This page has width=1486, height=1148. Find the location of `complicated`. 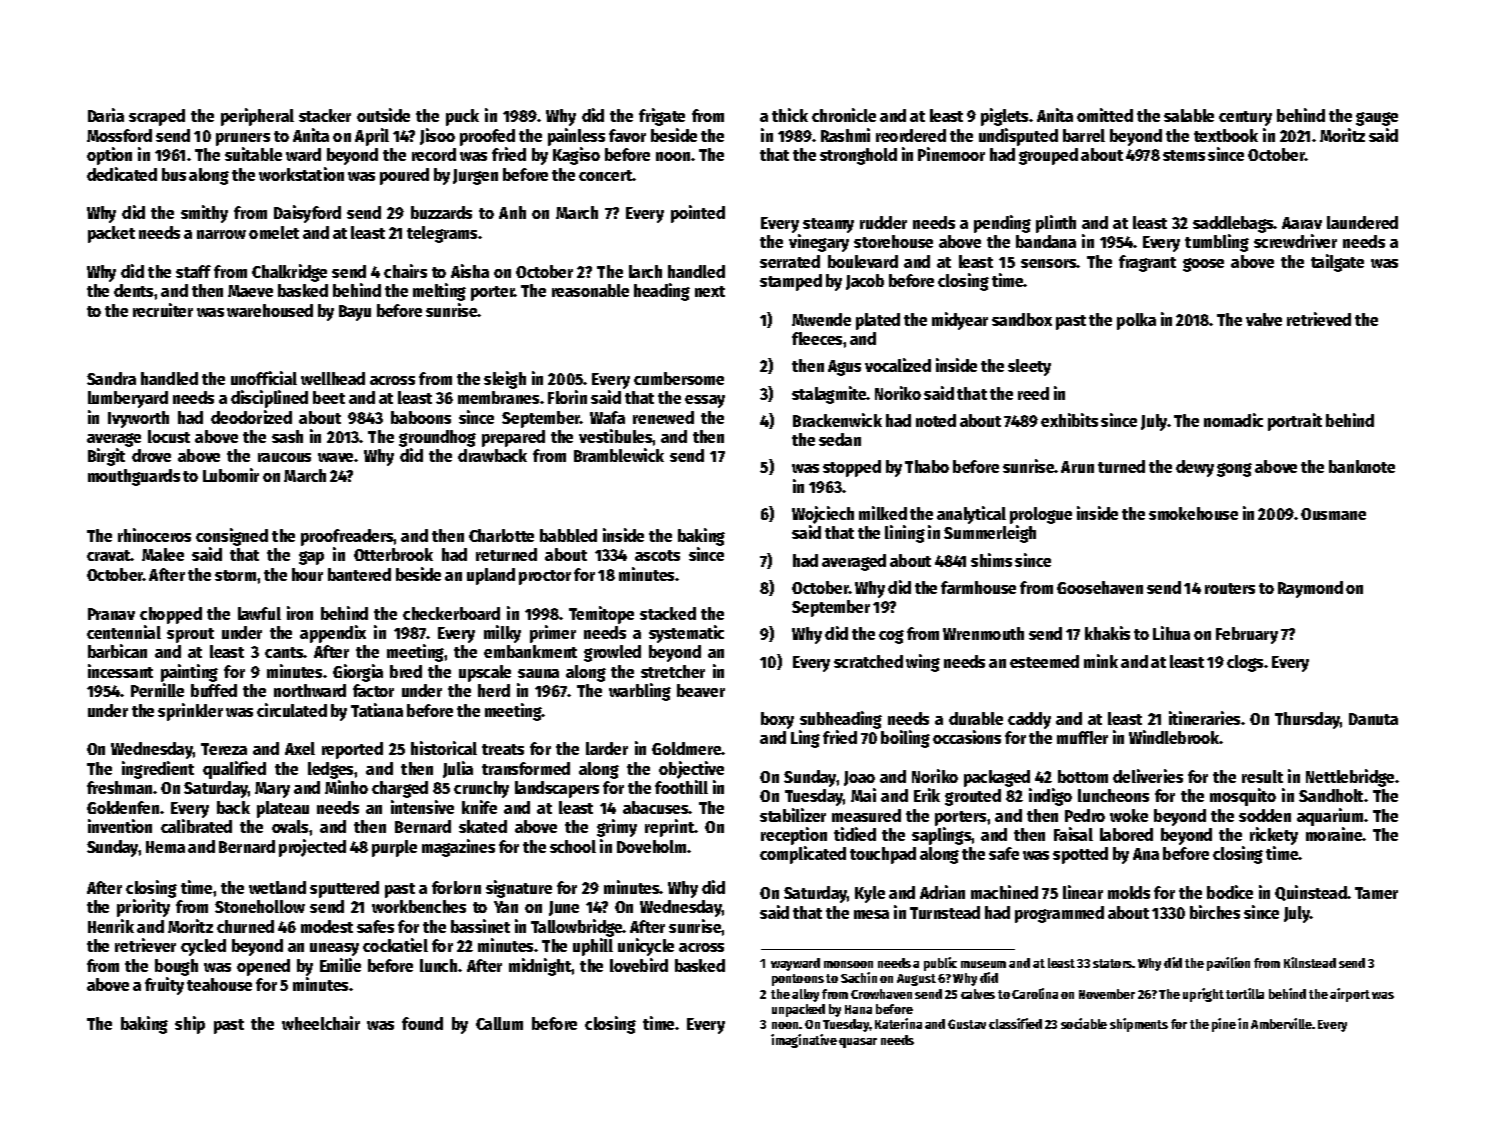

complicated is located at coordinates (803, 855).
